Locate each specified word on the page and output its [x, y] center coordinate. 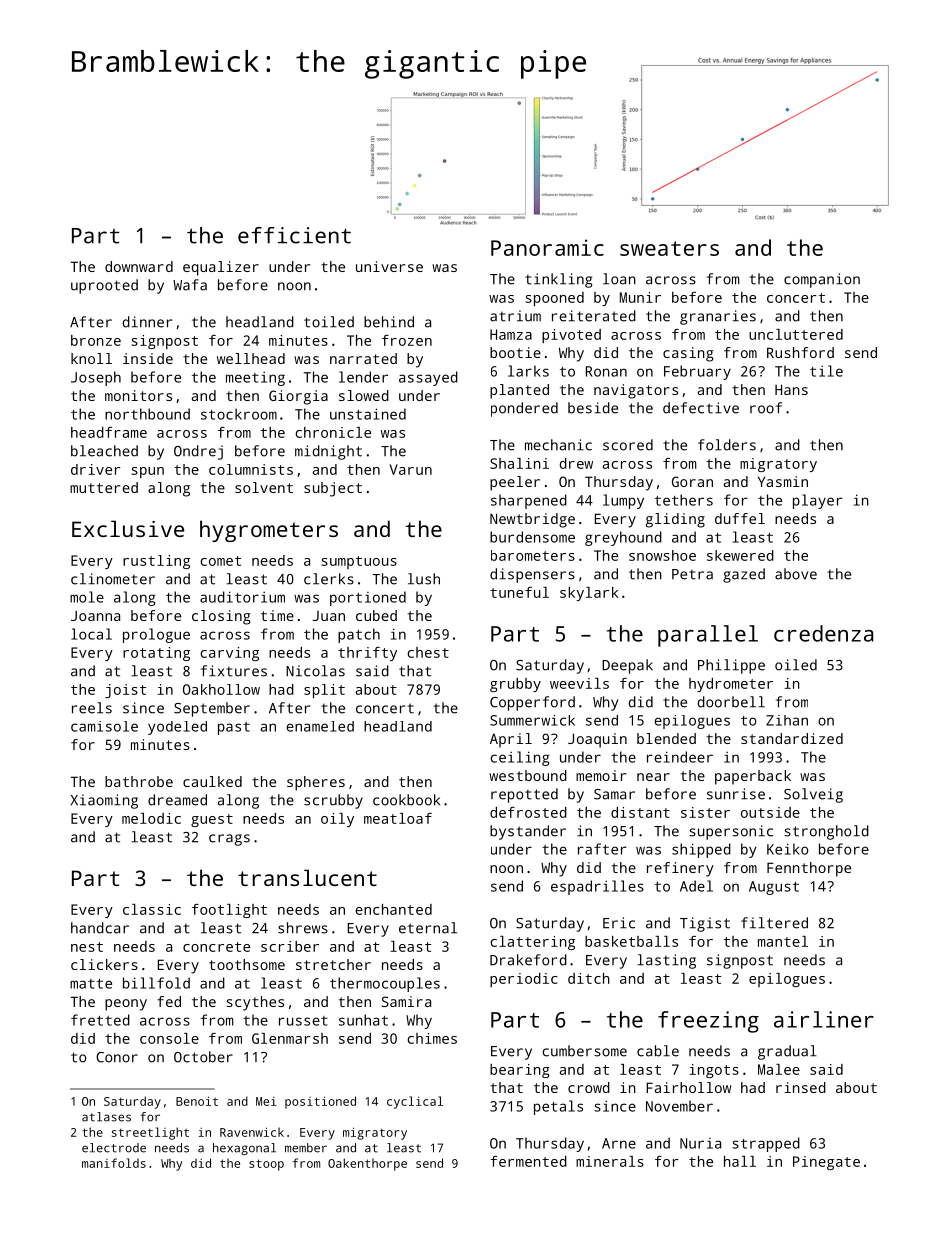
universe [389, 266]
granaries [718, 317]
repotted [524, 795]
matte [91, 984]
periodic [523, 980]
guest [212, 820]
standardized [792, 738]
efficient [294, 235]
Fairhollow [688, 1087]
